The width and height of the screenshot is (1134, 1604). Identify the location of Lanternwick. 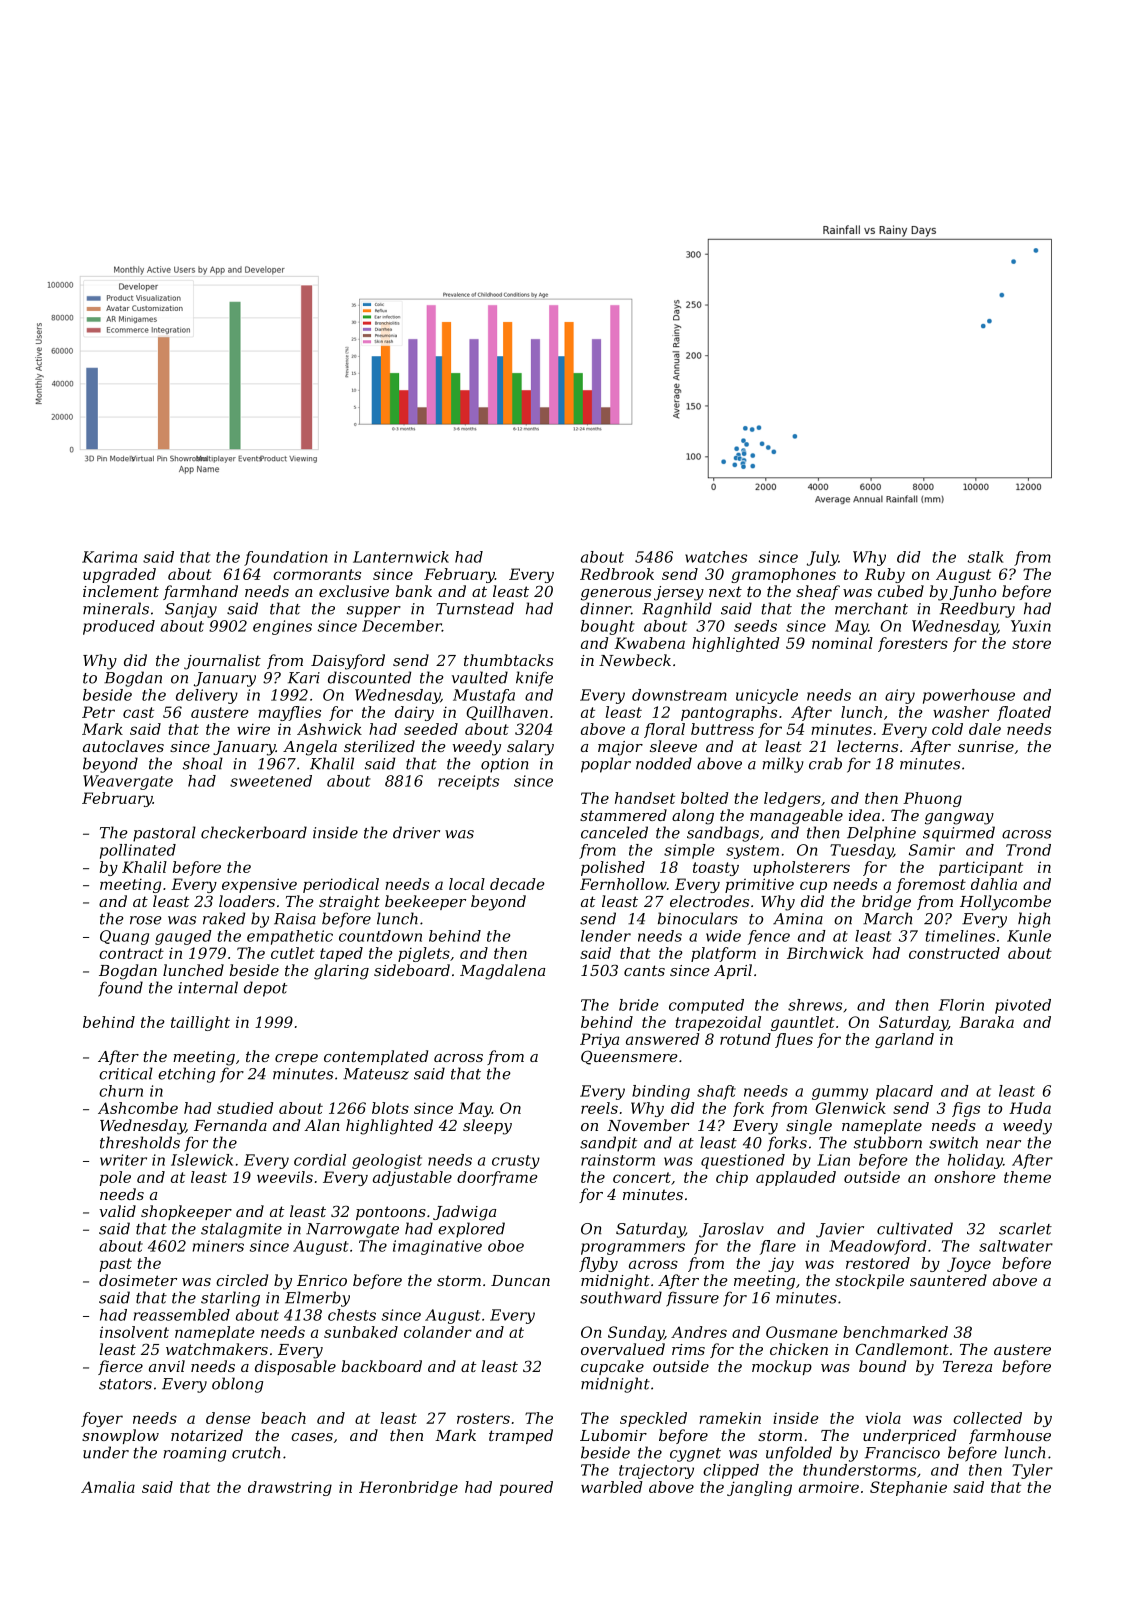
(401, 557).
